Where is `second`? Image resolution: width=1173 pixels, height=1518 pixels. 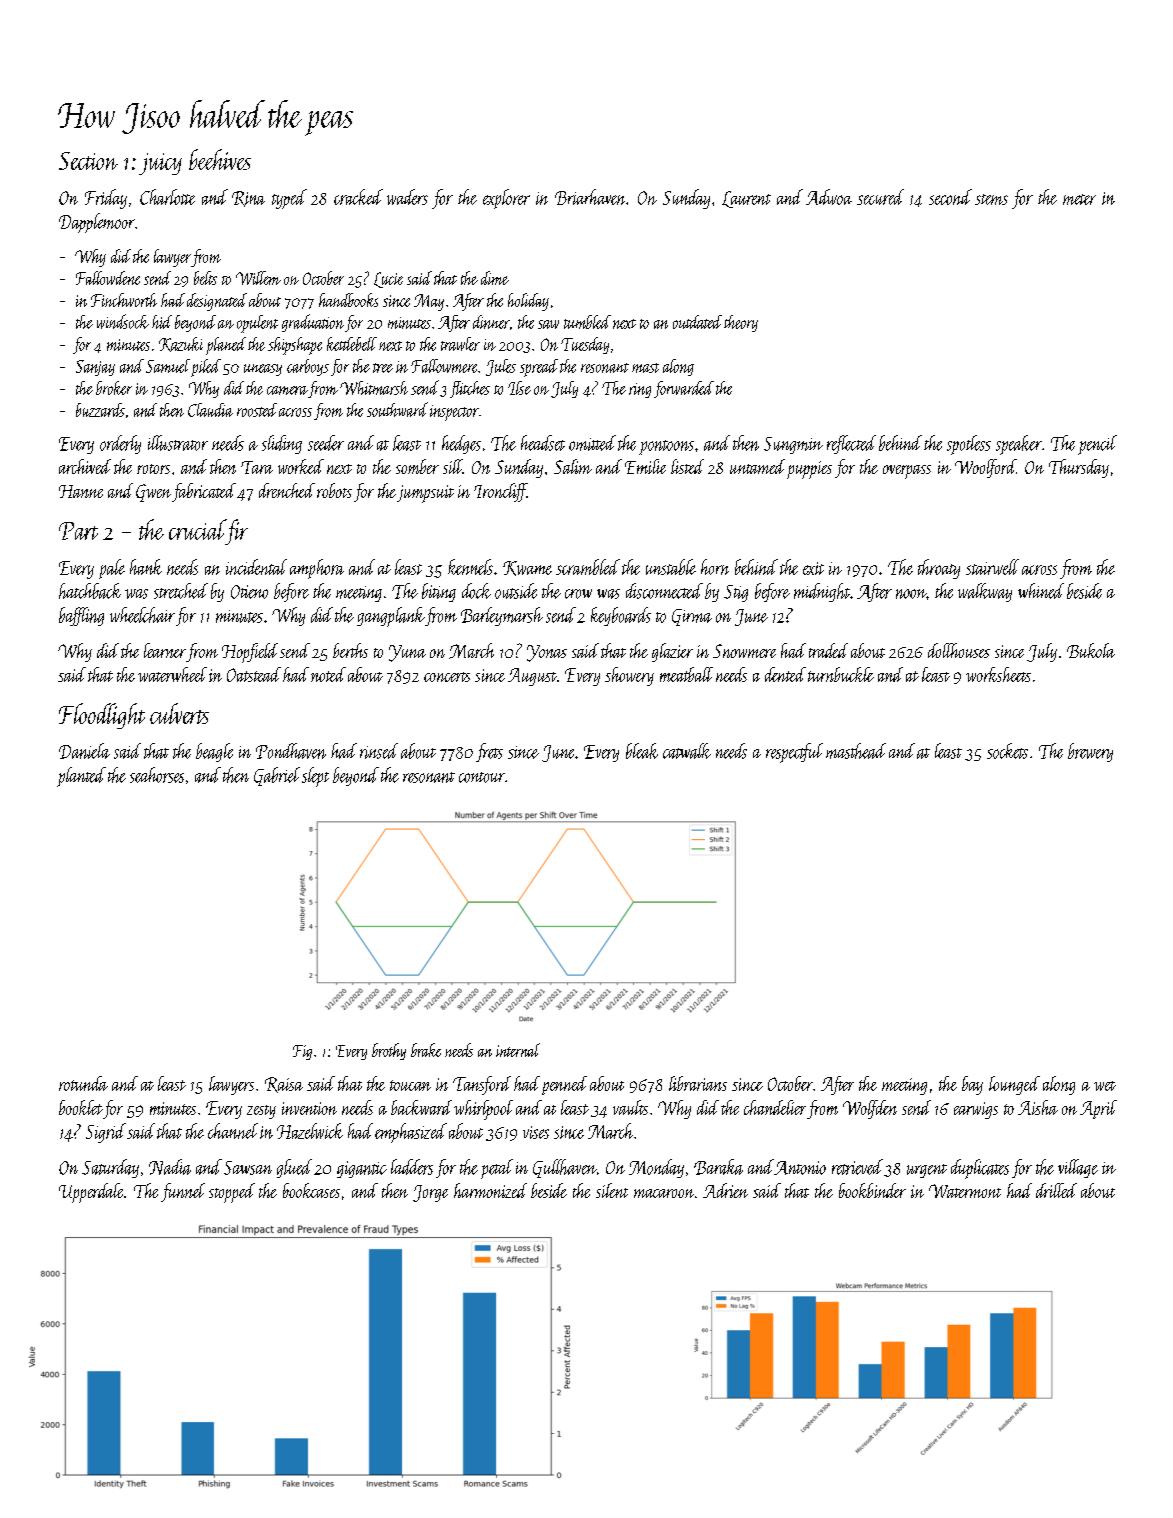
second is located at coordinates (950, 197).
